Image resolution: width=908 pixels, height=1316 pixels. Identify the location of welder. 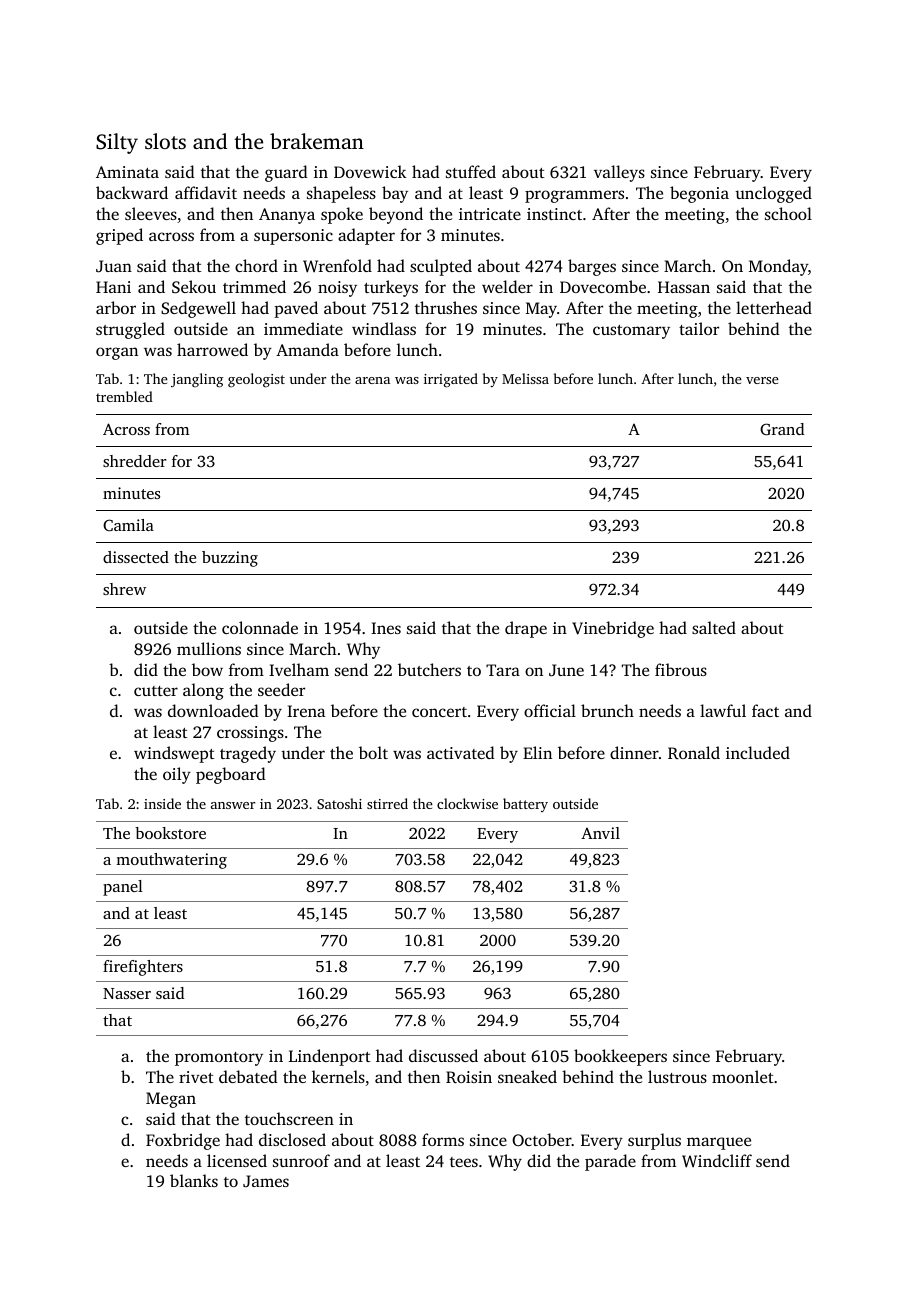
(507, 286).
